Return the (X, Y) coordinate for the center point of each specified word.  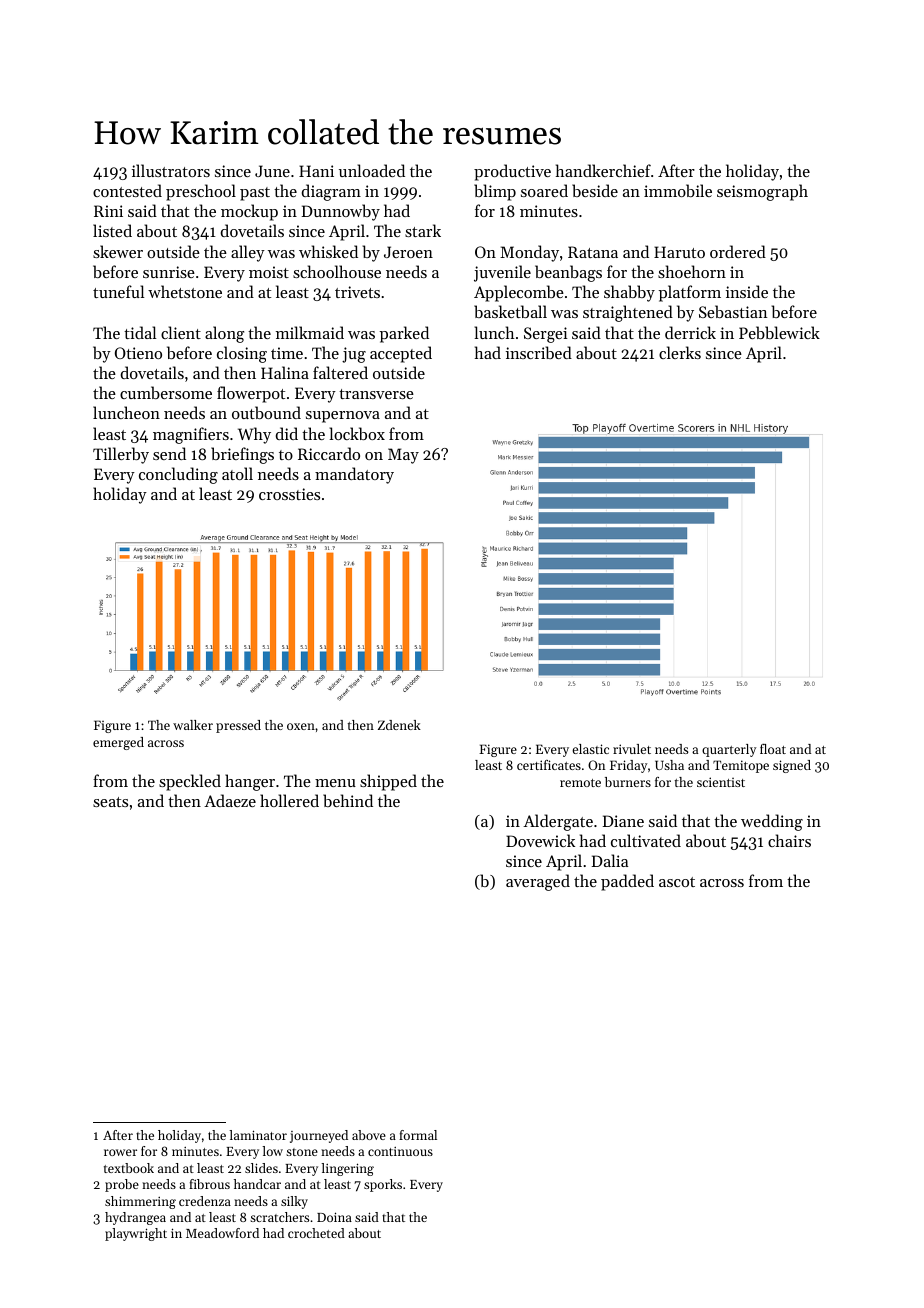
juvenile (502, 273)
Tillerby (121, 455)
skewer (118, 251)
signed (792, 766)
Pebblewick (779, 332)
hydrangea (135, 1218)
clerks (680, 352)
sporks (383, 1185)
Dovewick (540, 840)
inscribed (539, 352)
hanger (250, 782)
